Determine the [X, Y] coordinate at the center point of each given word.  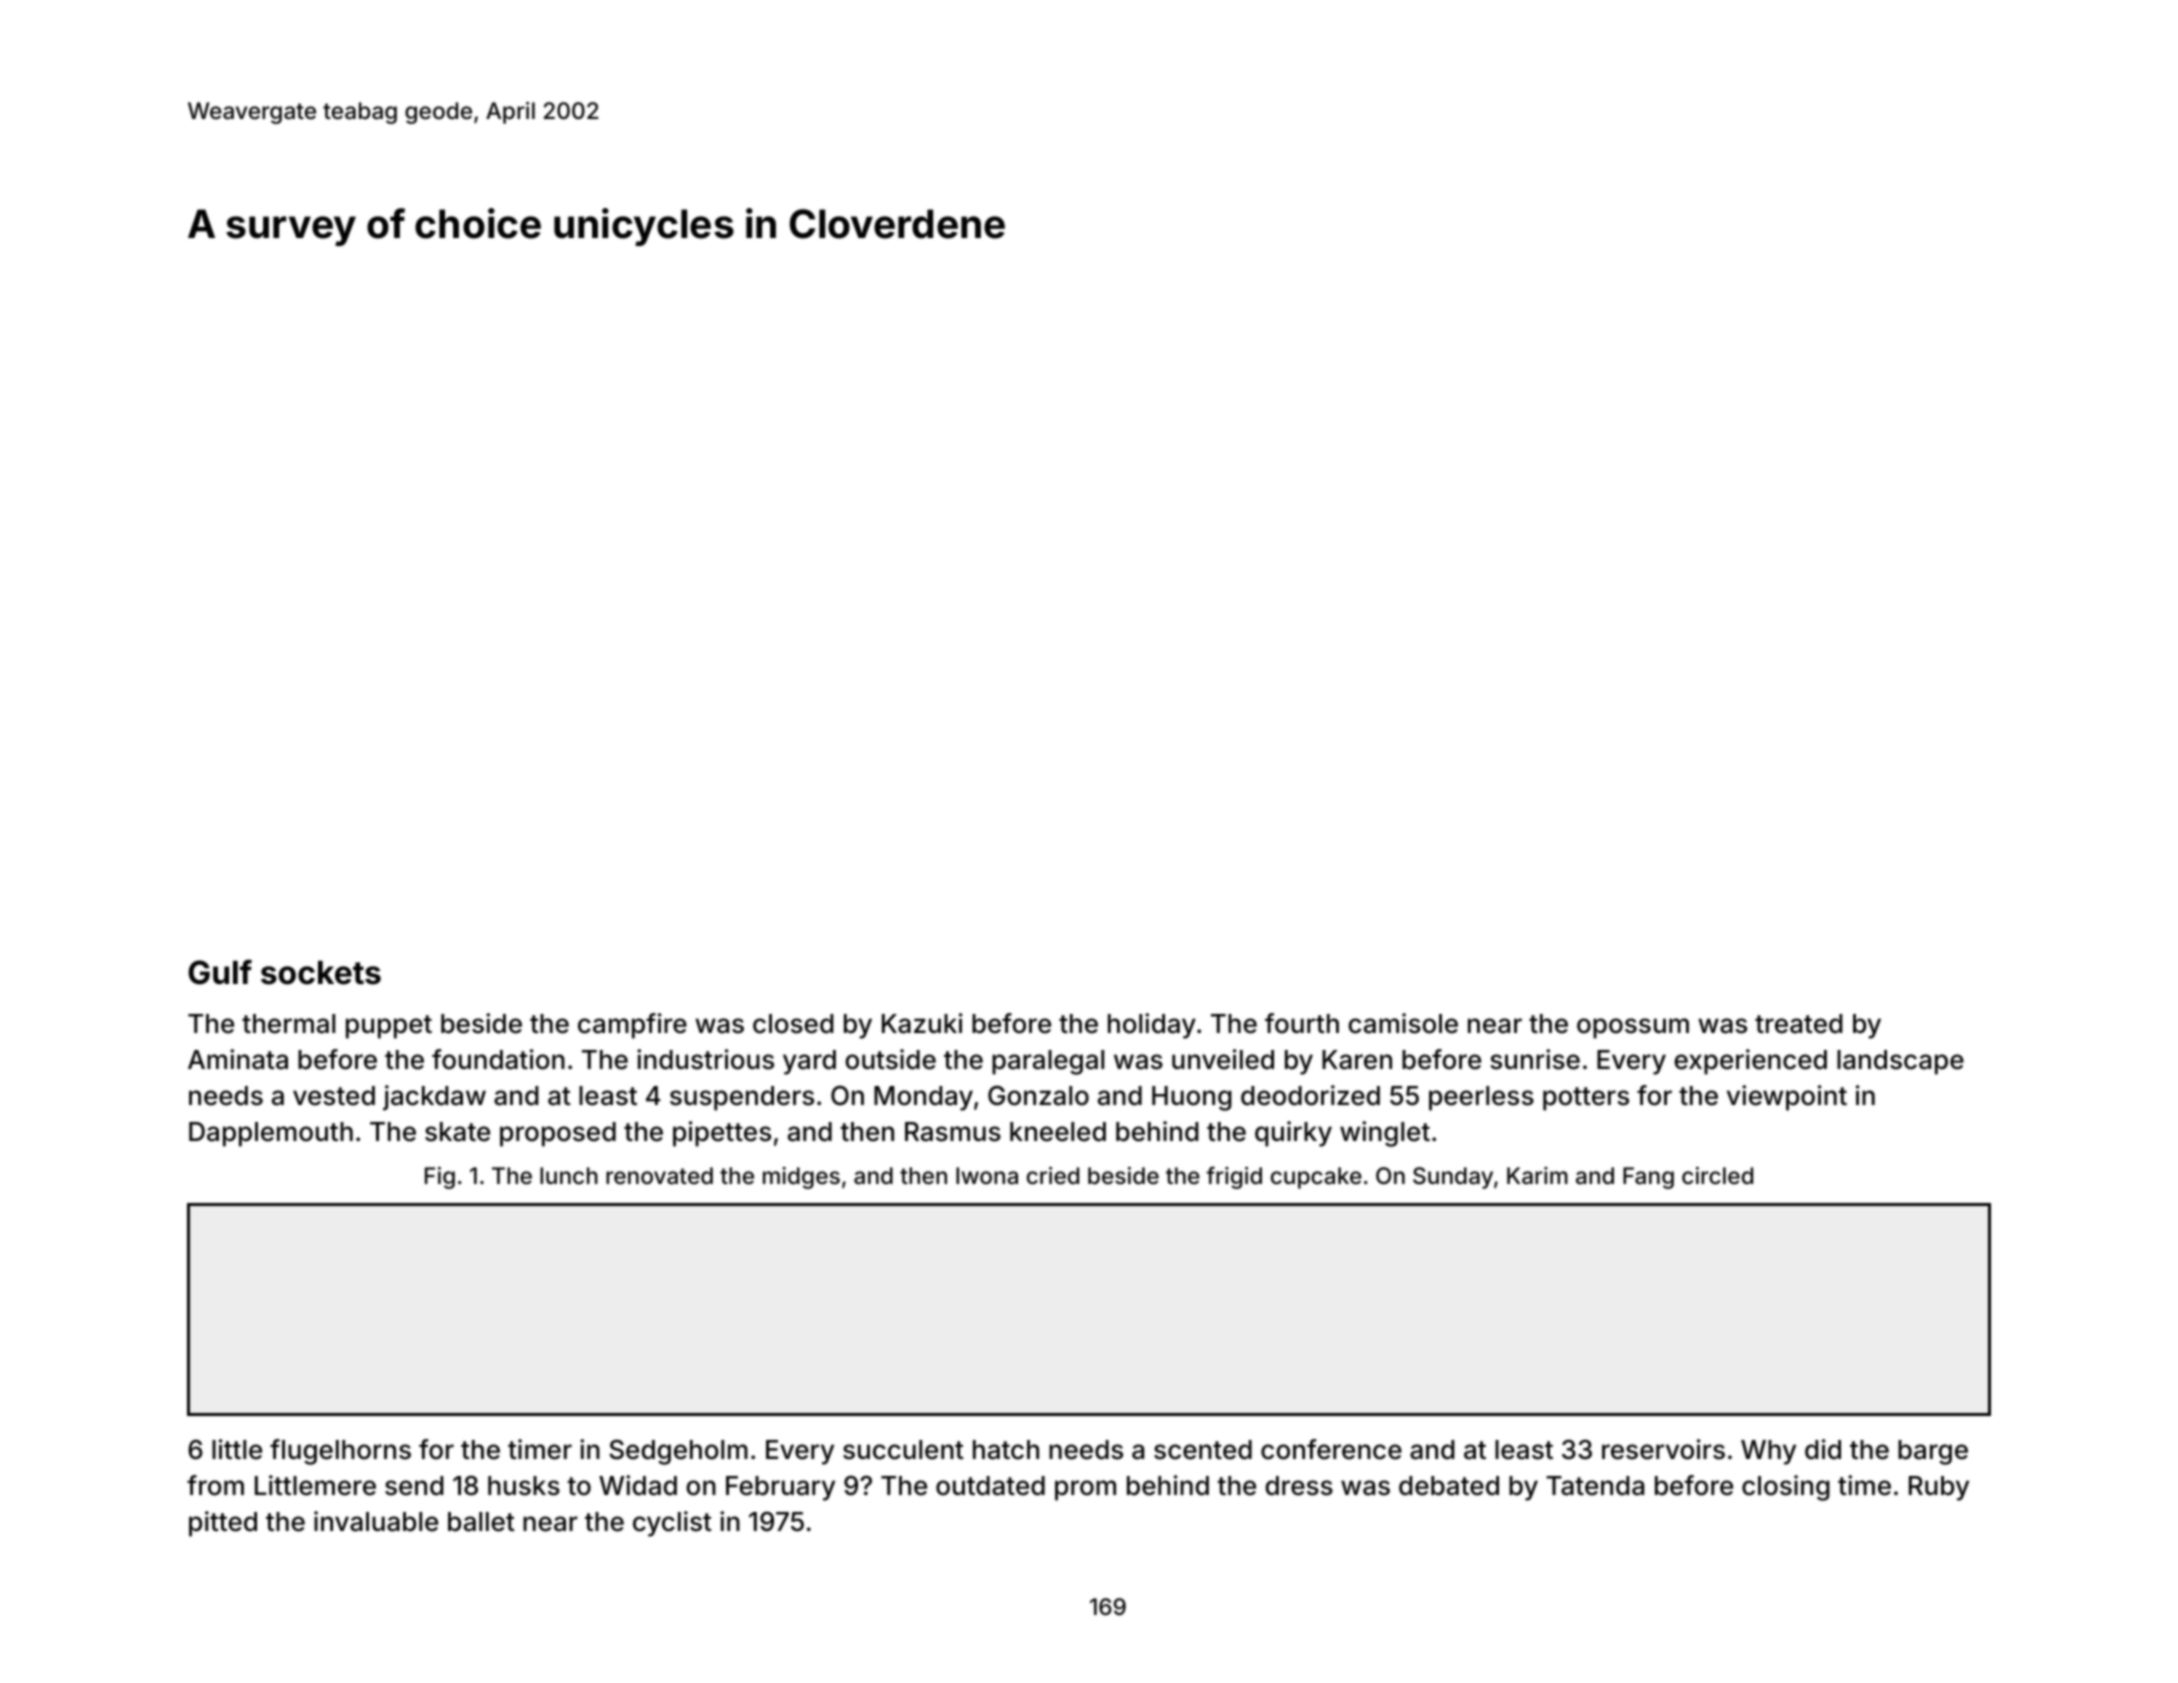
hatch [1006, 1450]
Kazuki [922, 1023]
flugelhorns [340, 1452]
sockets [321, 973]
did [1823, 1449]
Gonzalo [1038, 1096]
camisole [1403, 1023]
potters [1586, 1099]
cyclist [672, 1524]
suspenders [742, 1098]
